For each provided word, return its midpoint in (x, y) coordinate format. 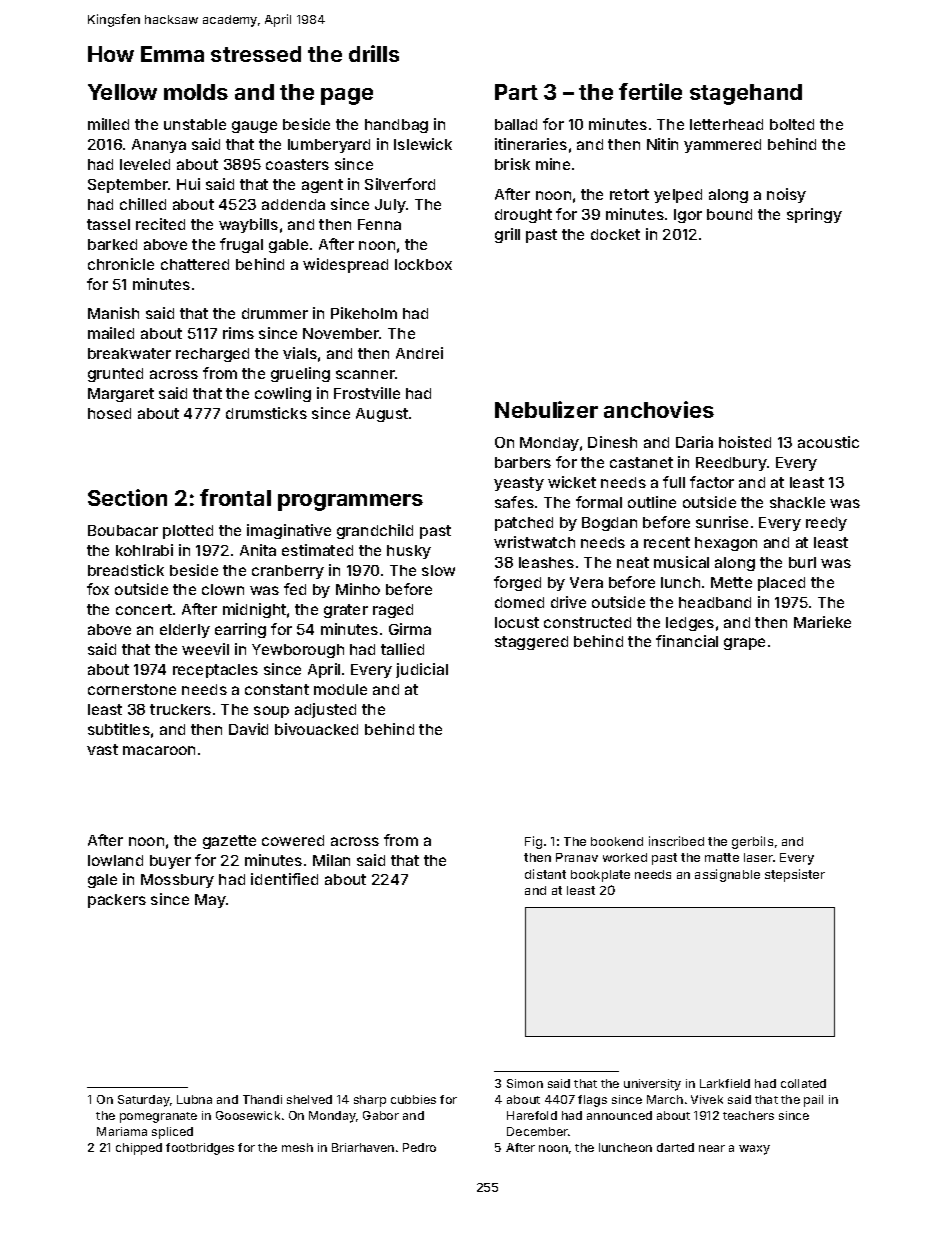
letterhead (726, 124)
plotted (188, 532)
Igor (688, 216)
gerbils (752, 842)
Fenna (379, 224)
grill (507, 235)
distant (545, 874)
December (537, 1131)
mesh (297, 1147)
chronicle (121, 264)
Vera (586, 582)
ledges (690, 624)
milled (108, 124)
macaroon (159, 750)
